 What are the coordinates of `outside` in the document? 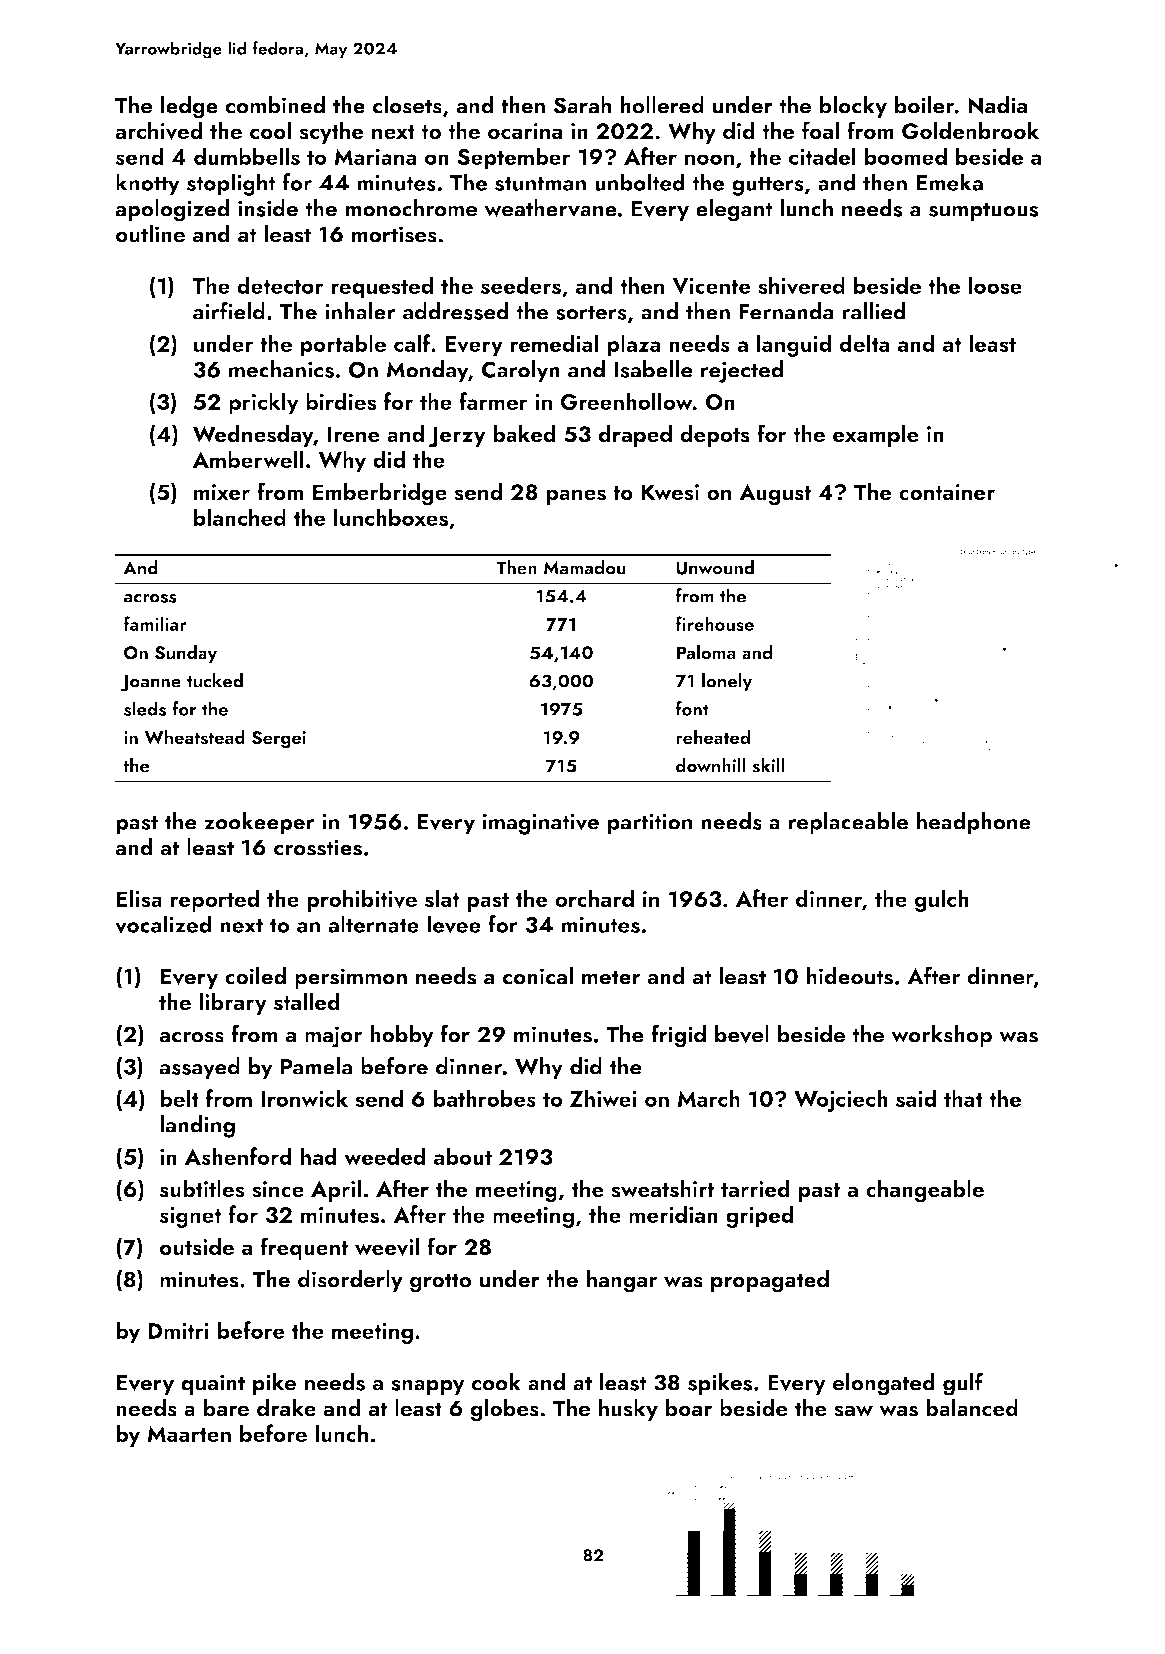 It's located at (197, 1246).
